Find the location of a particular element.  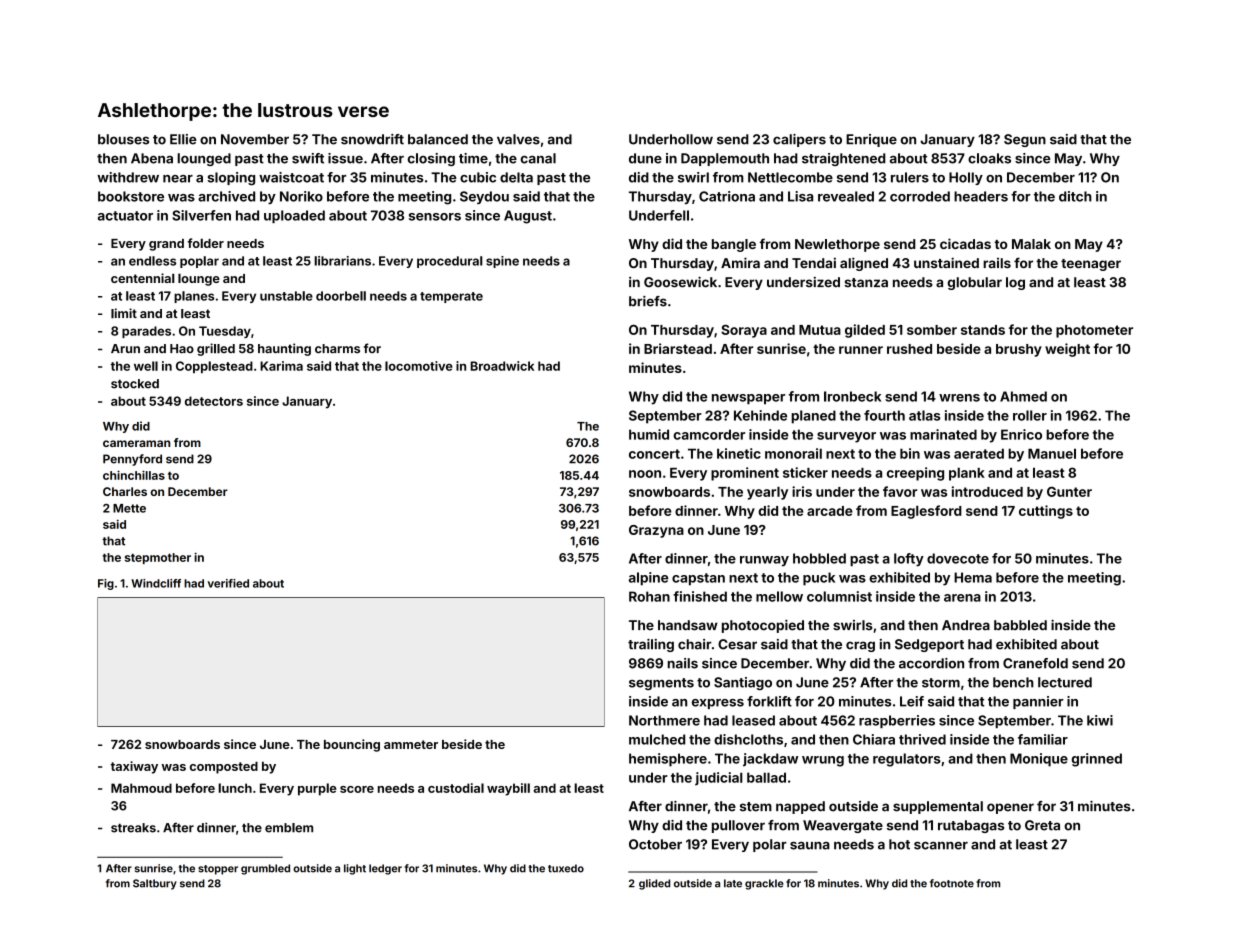

bench is located at coordinates (1013, 682).
